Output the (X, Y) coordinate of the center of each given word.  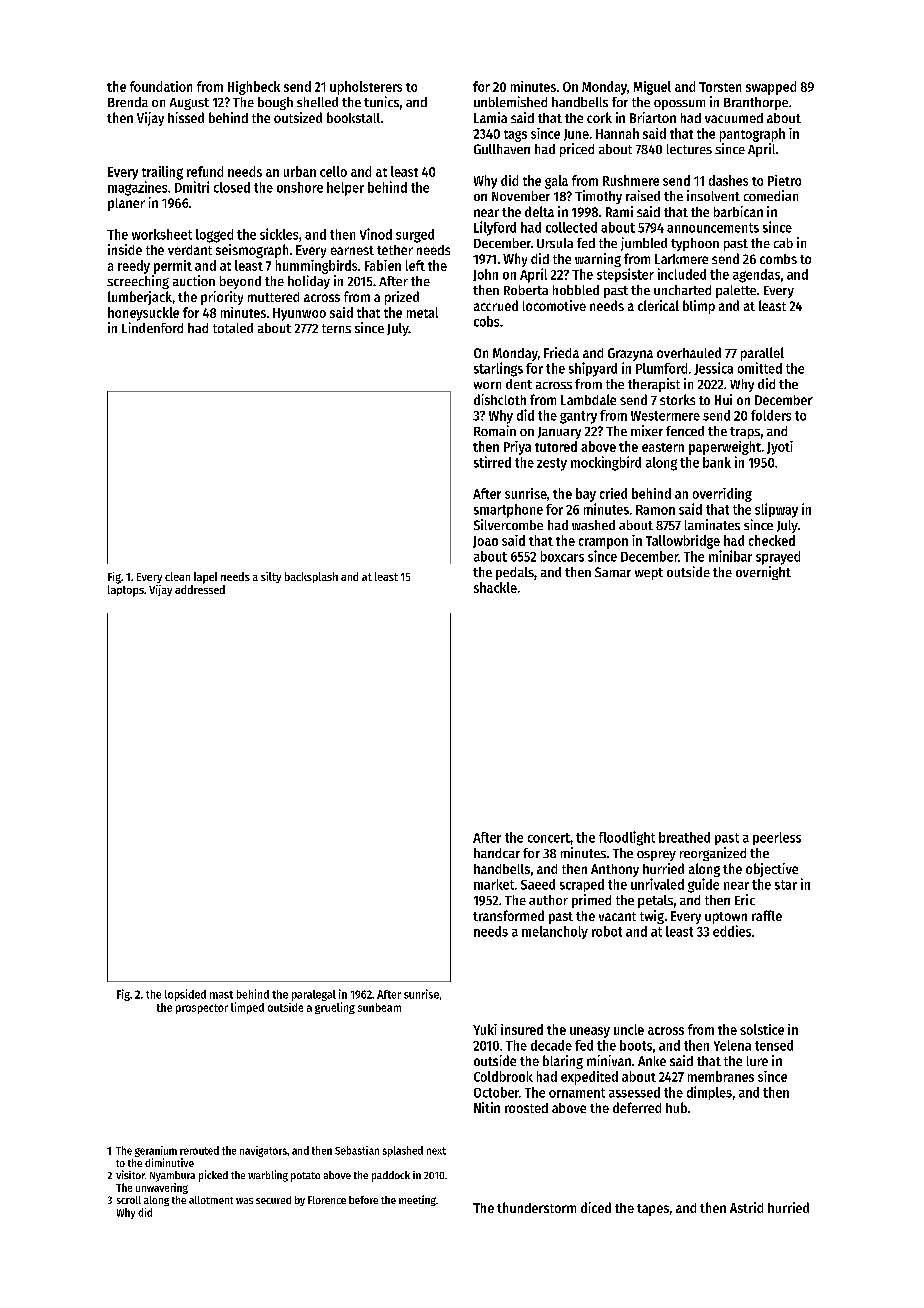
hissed (186, 117)
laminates (712, 524)
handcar (497, 853)
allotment (211, 1200)
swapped (771, 88)
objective (772, 870)
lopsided (185, 995)
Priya (517, 448)
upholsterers (366, 88)
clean (177, 576)
